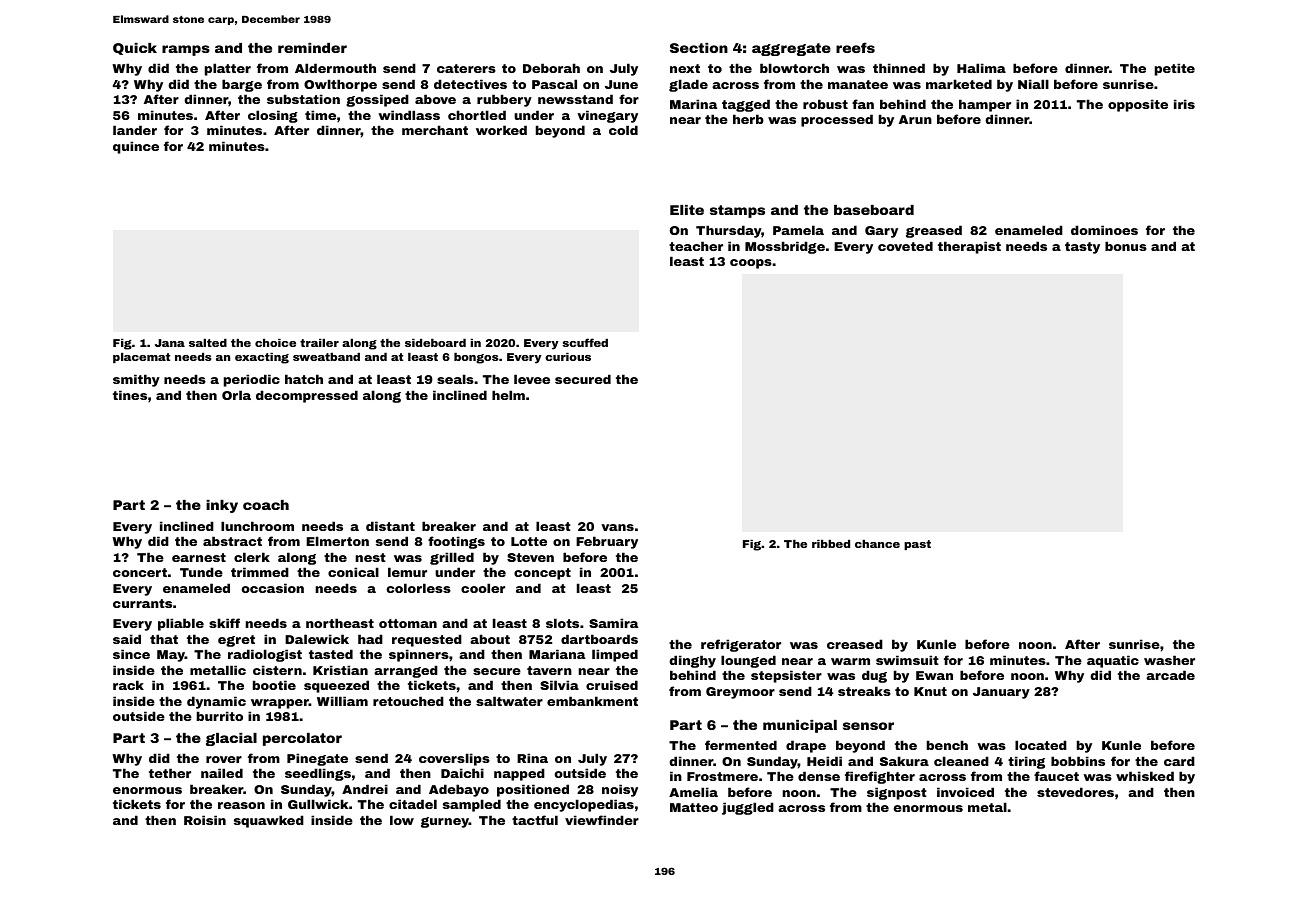 The width and height of the page is (1308, 924). Describe the element at coordinates (170, 343) in the page. I see `Jana` at that location.
